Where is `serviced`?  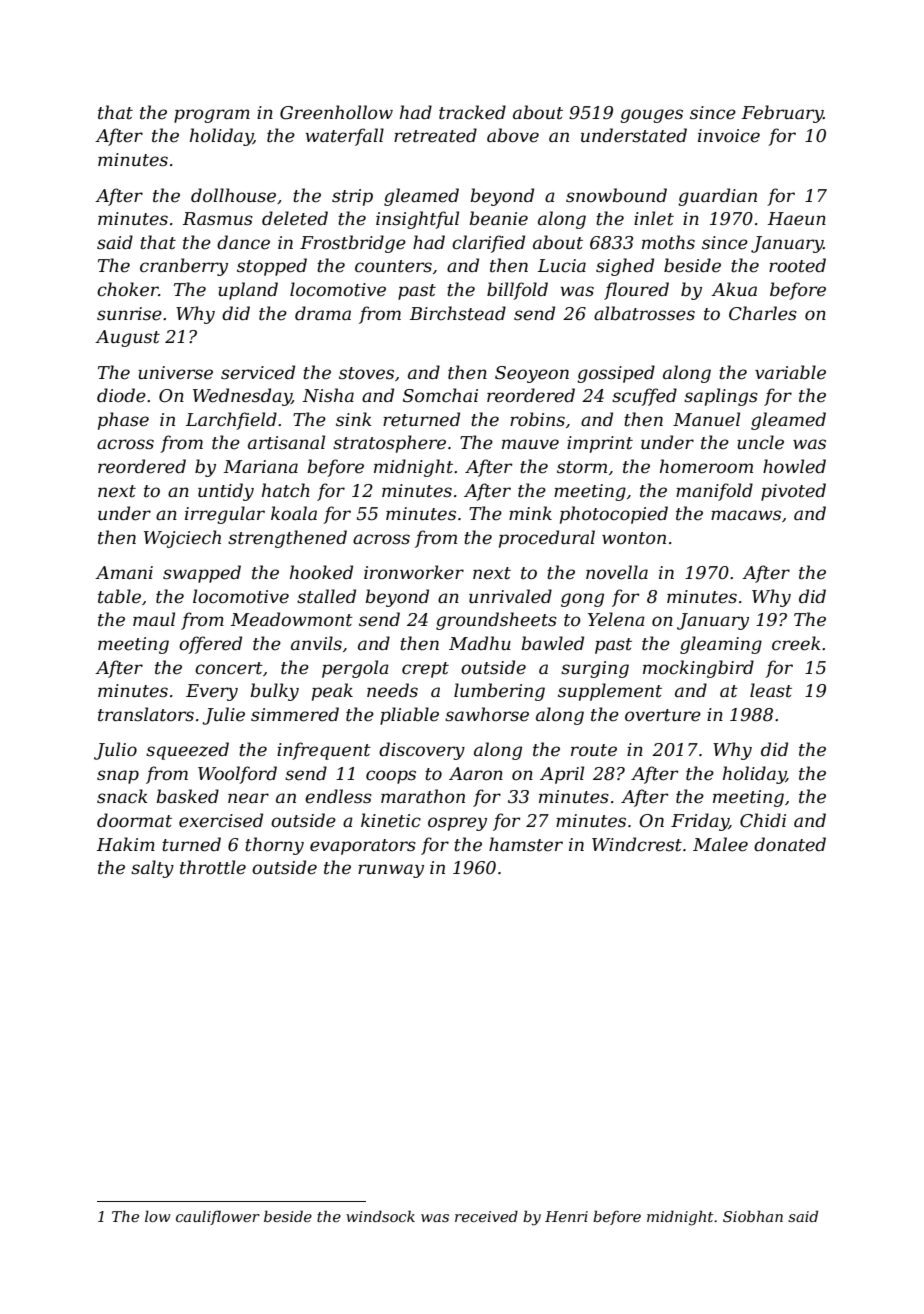 serviced is located at coordinates (258, 372).
